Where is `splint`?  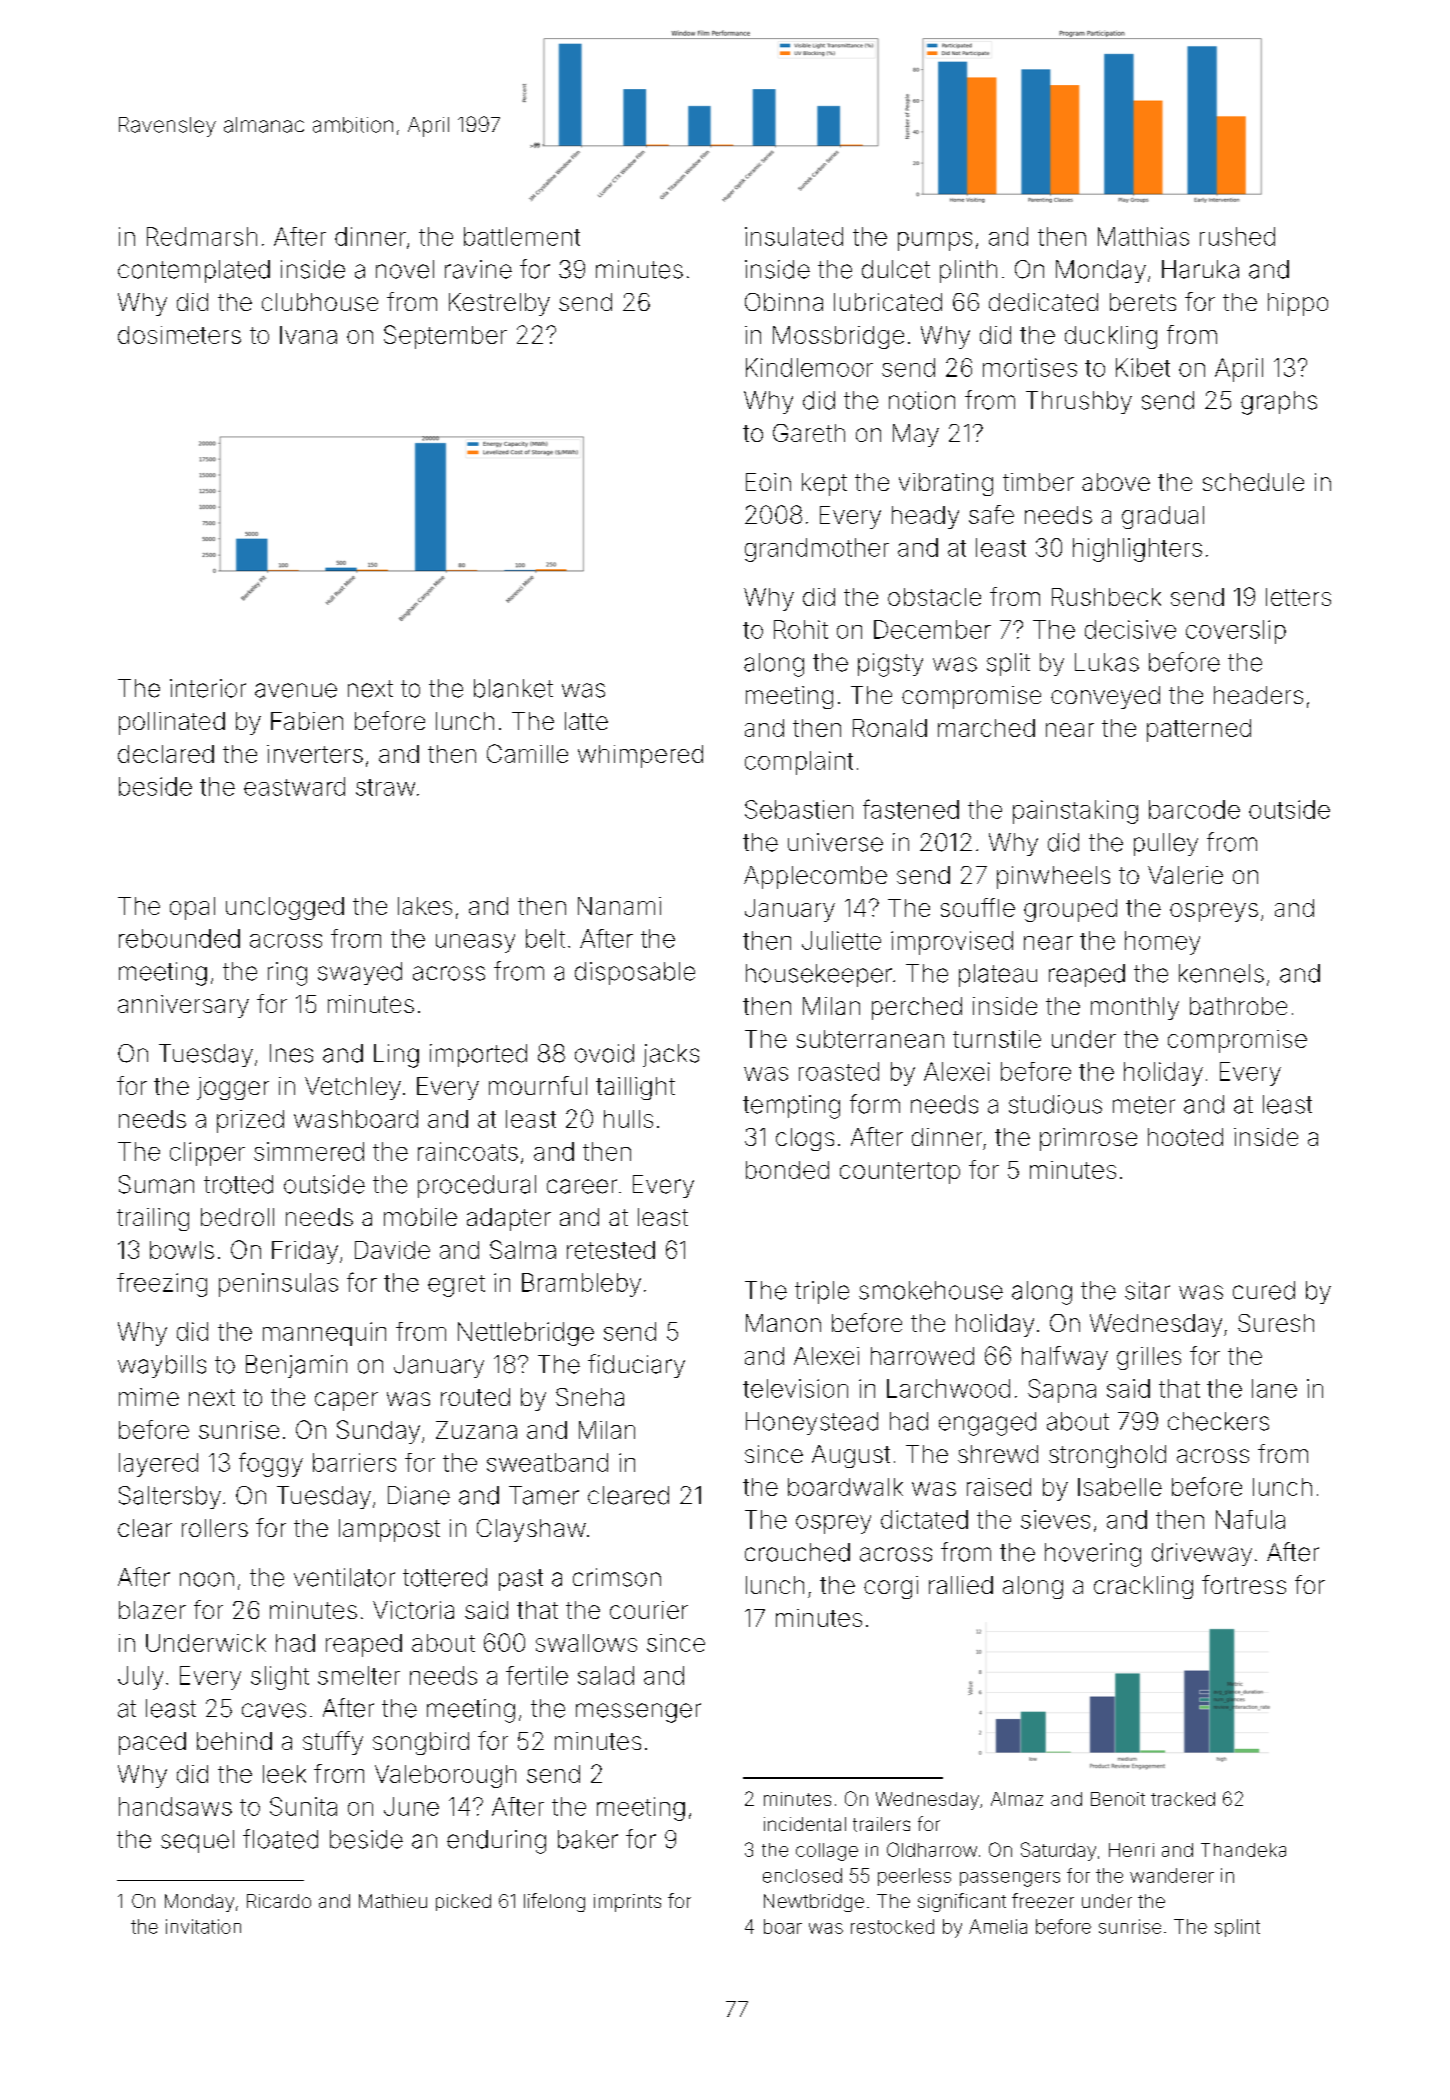 splint is located at coordinates (1237, 1928).
